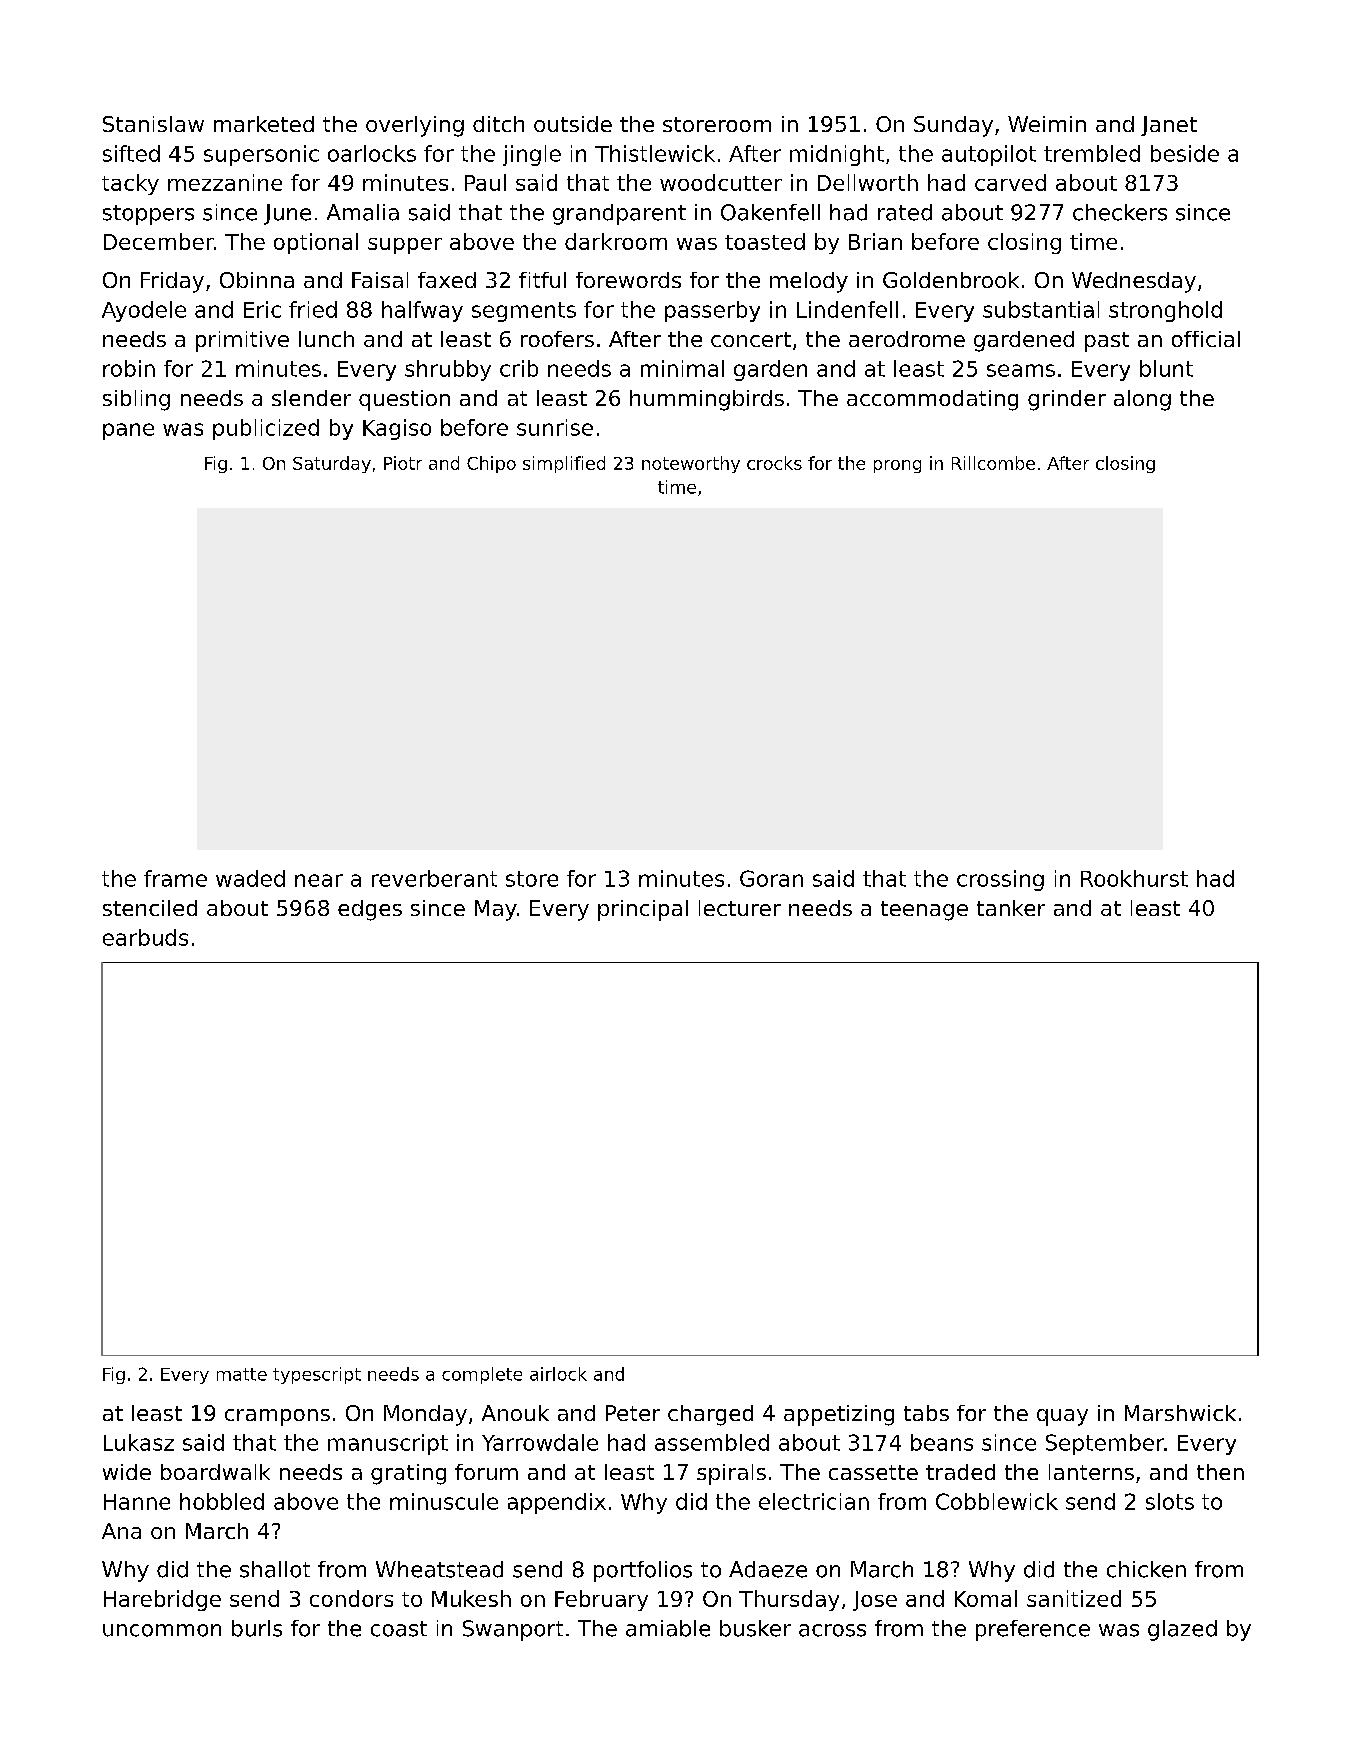 This page has width=1360, height=1760. I want to click on crib, so click(519, 368).
